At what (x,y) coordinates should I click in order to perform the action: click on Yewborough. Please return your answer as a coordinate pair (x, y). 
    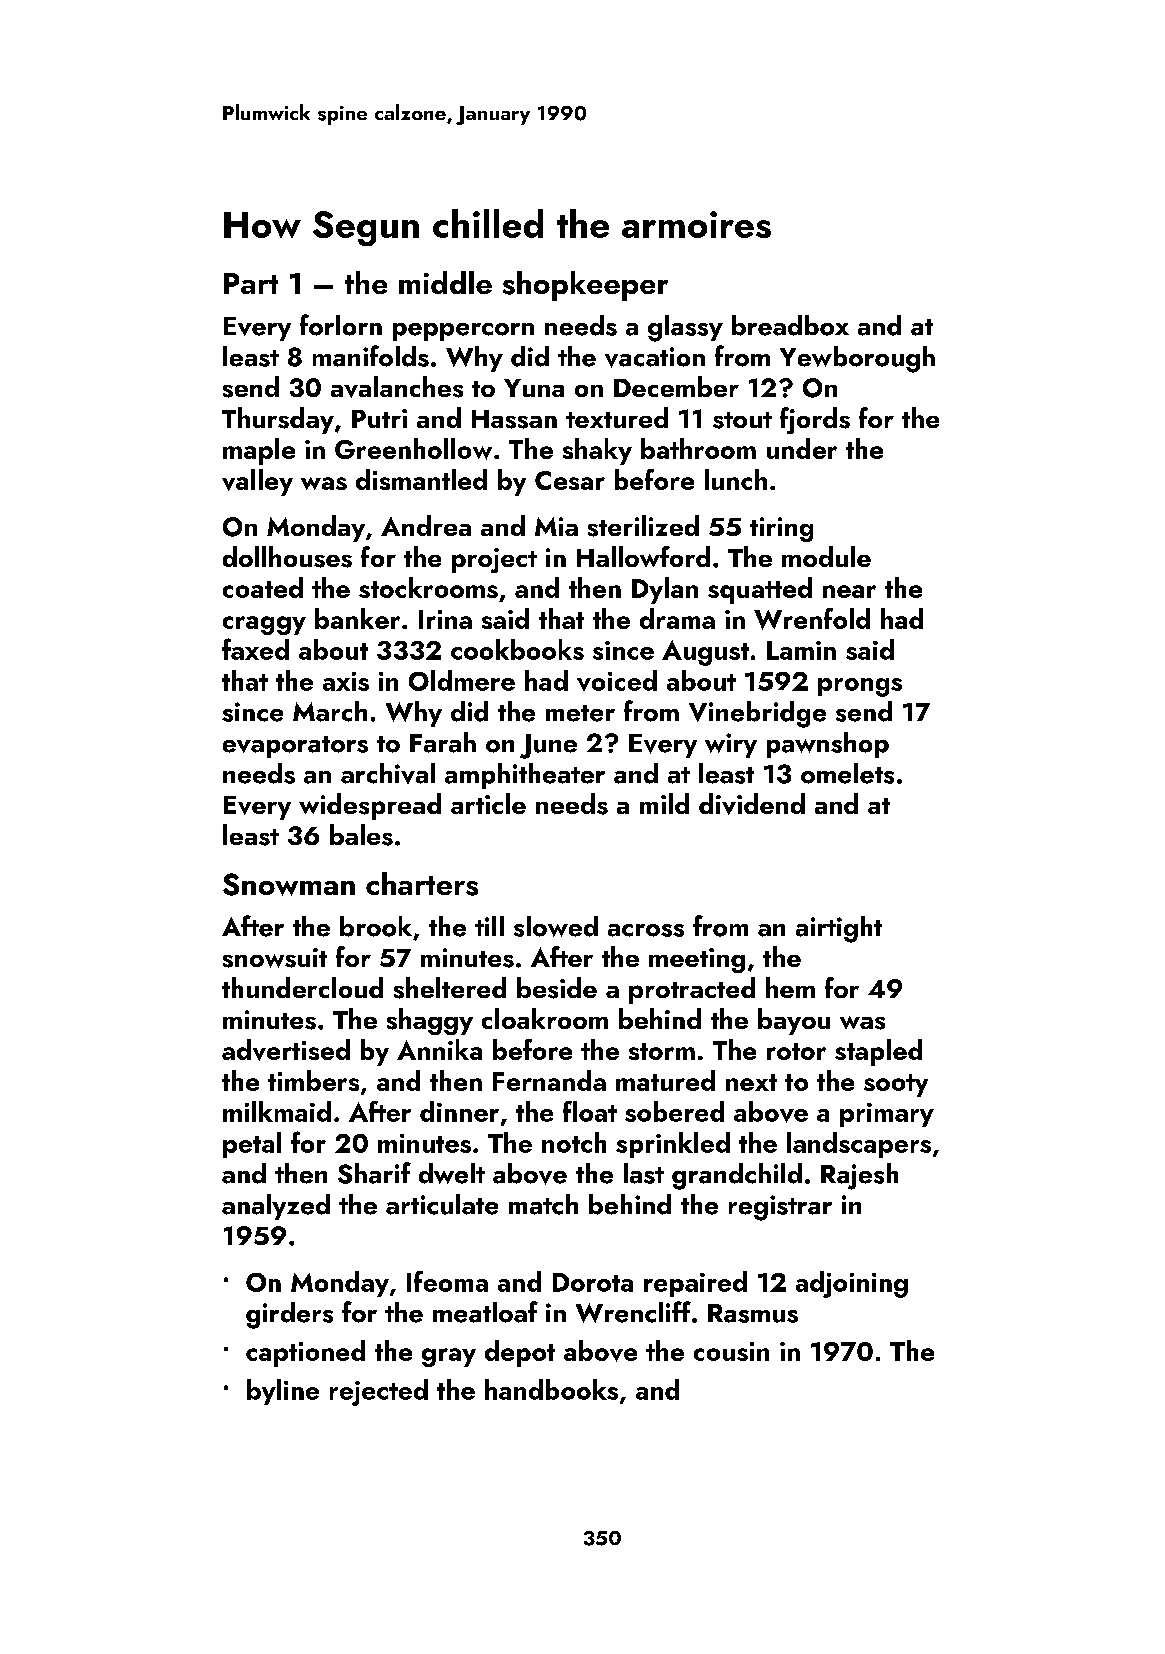
    Looking at the image, I should click on (857, 359).
